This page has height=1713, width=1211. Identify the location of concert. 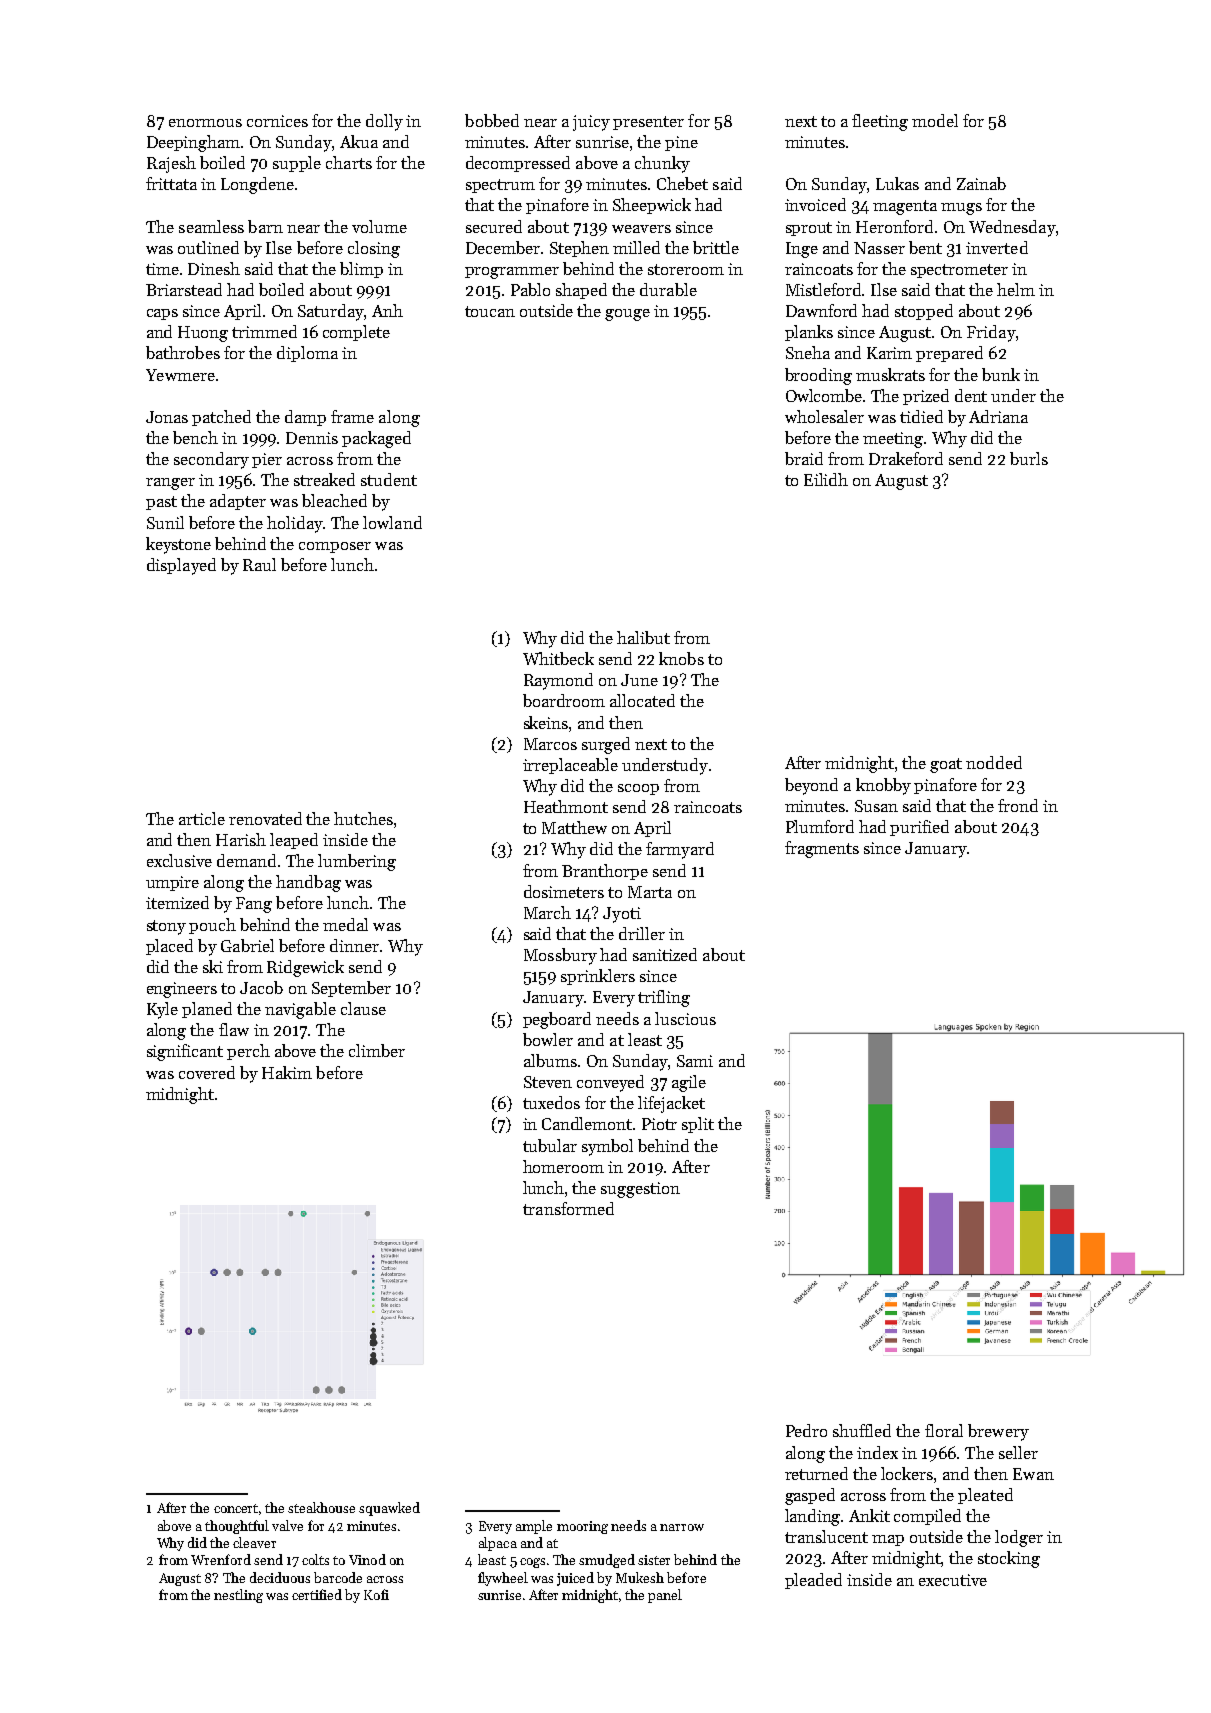
(236, 1508).
